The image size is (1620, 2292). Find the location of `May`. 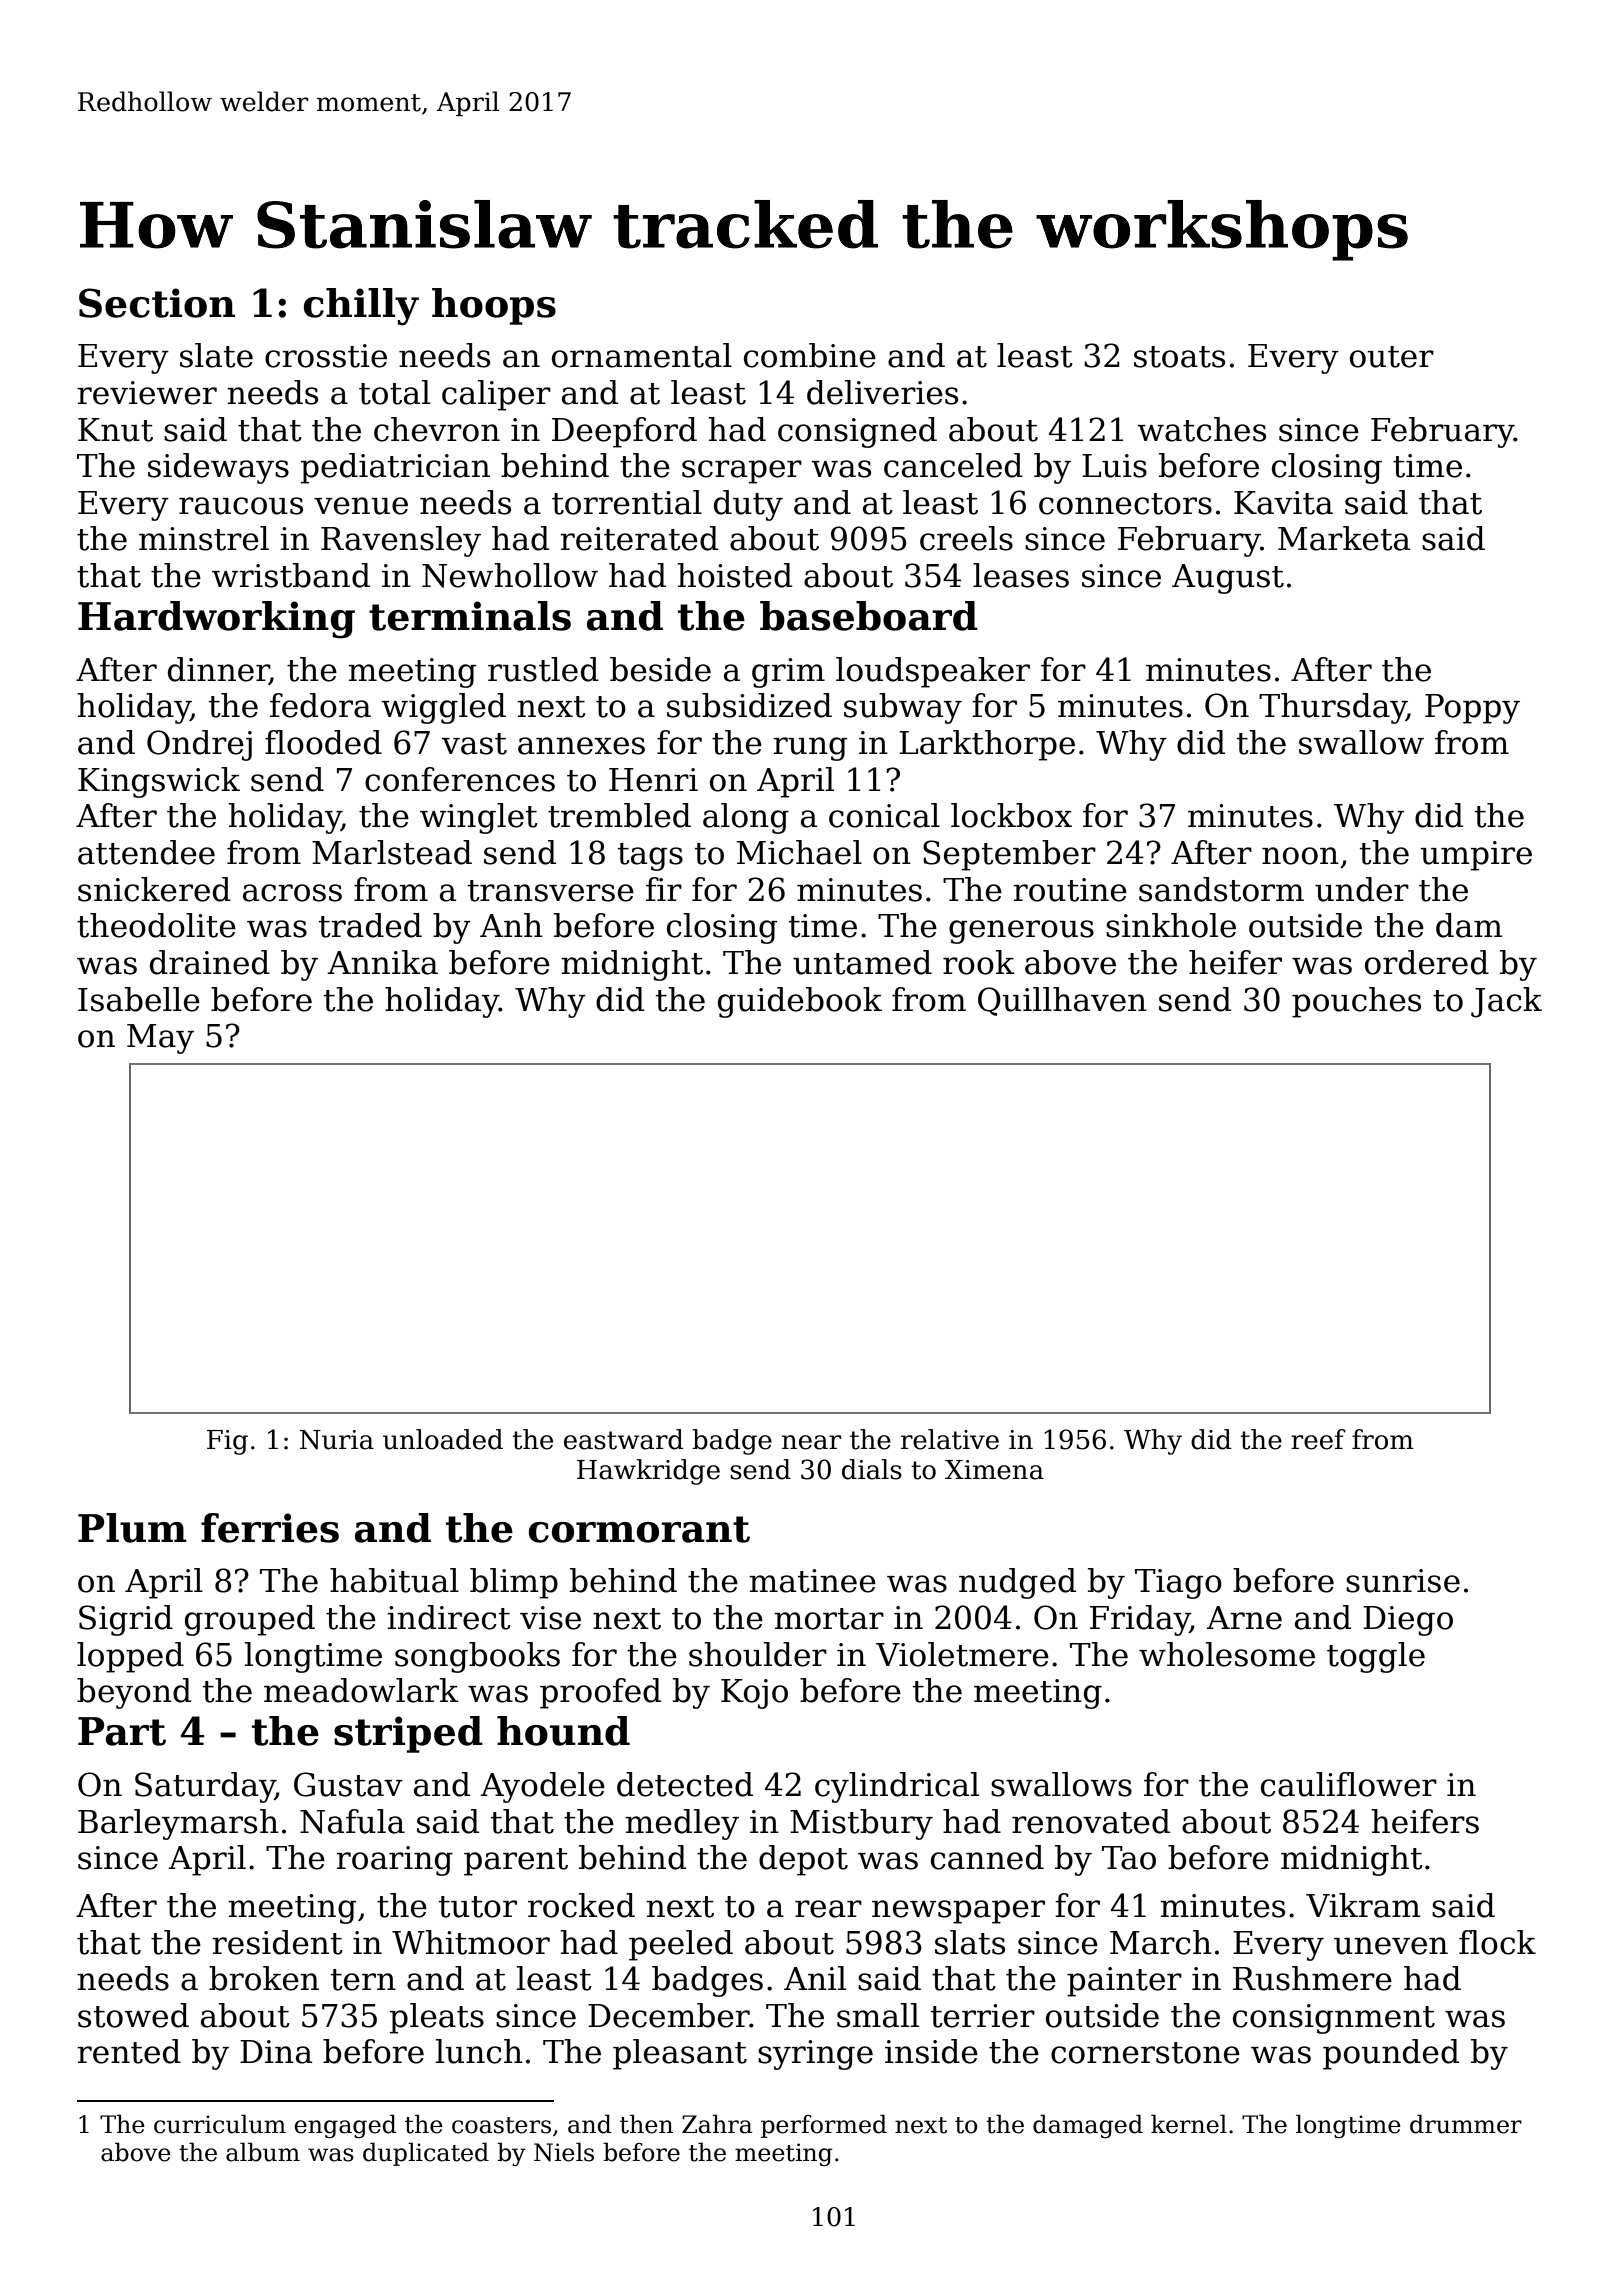

May is located at coordinates (160, 1039).
